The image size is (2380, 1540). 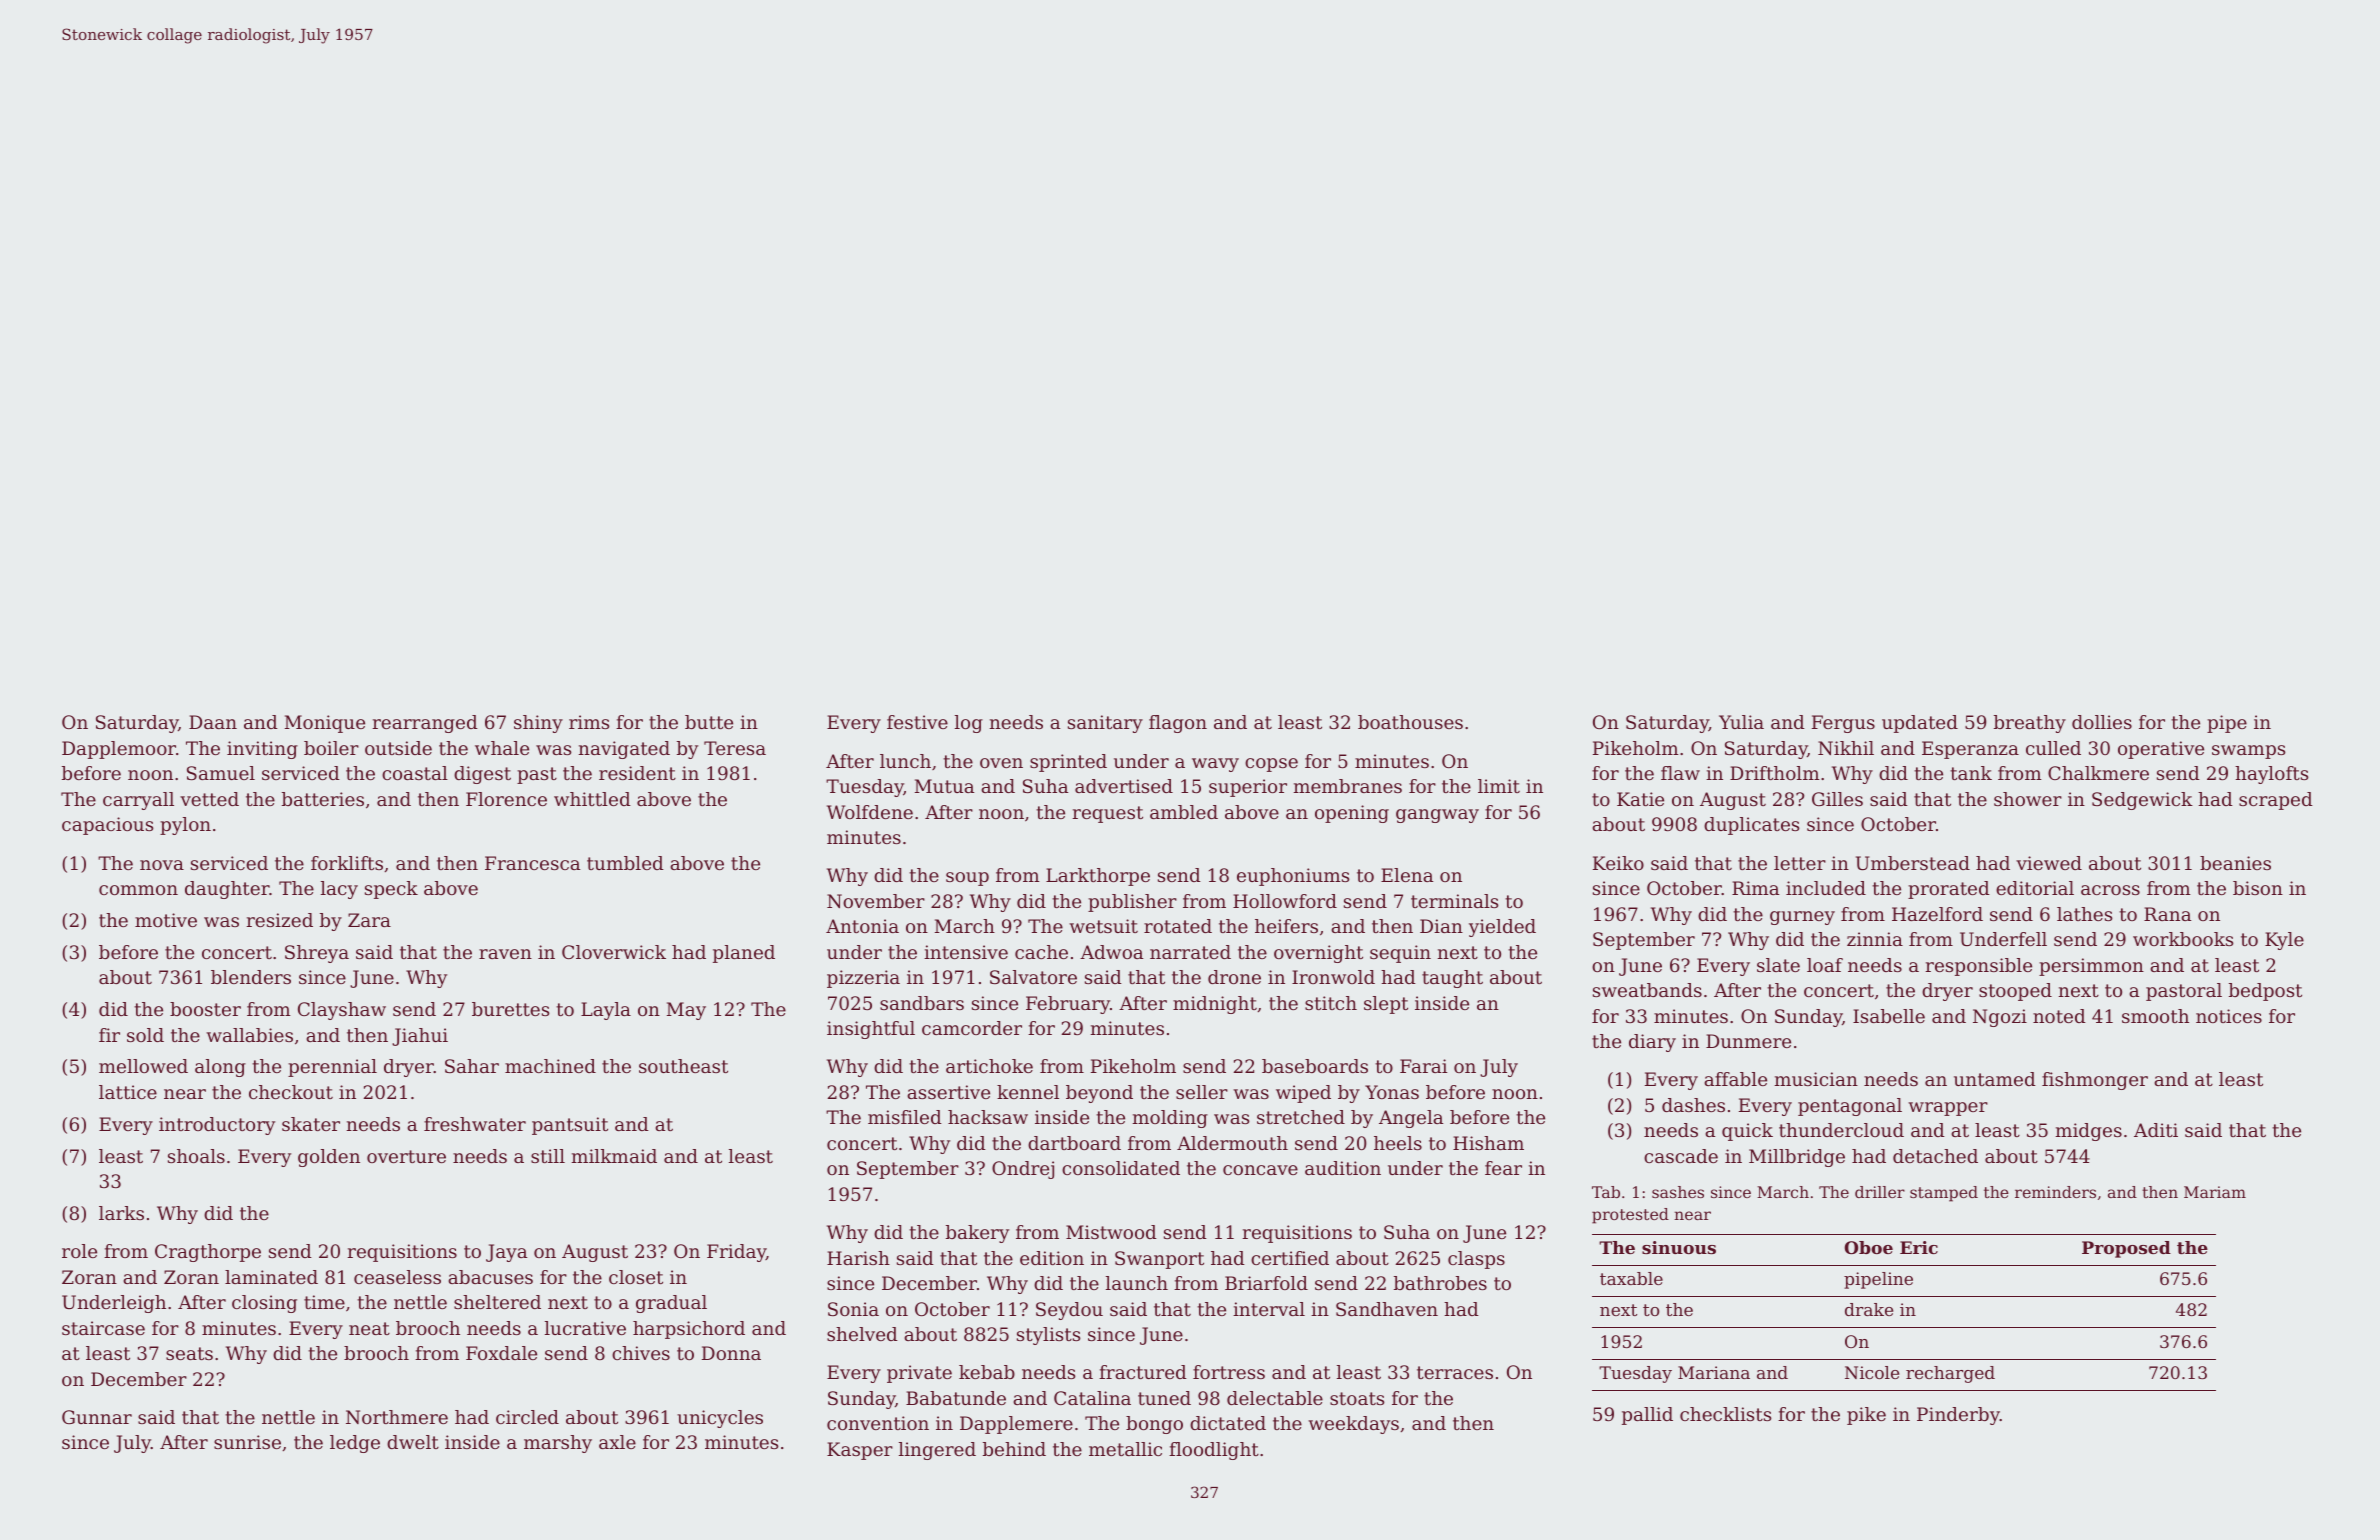 What do you see at coordinates (853, 1309) in the page?
I see `Sonia` at bounding box center [853, 1309].
